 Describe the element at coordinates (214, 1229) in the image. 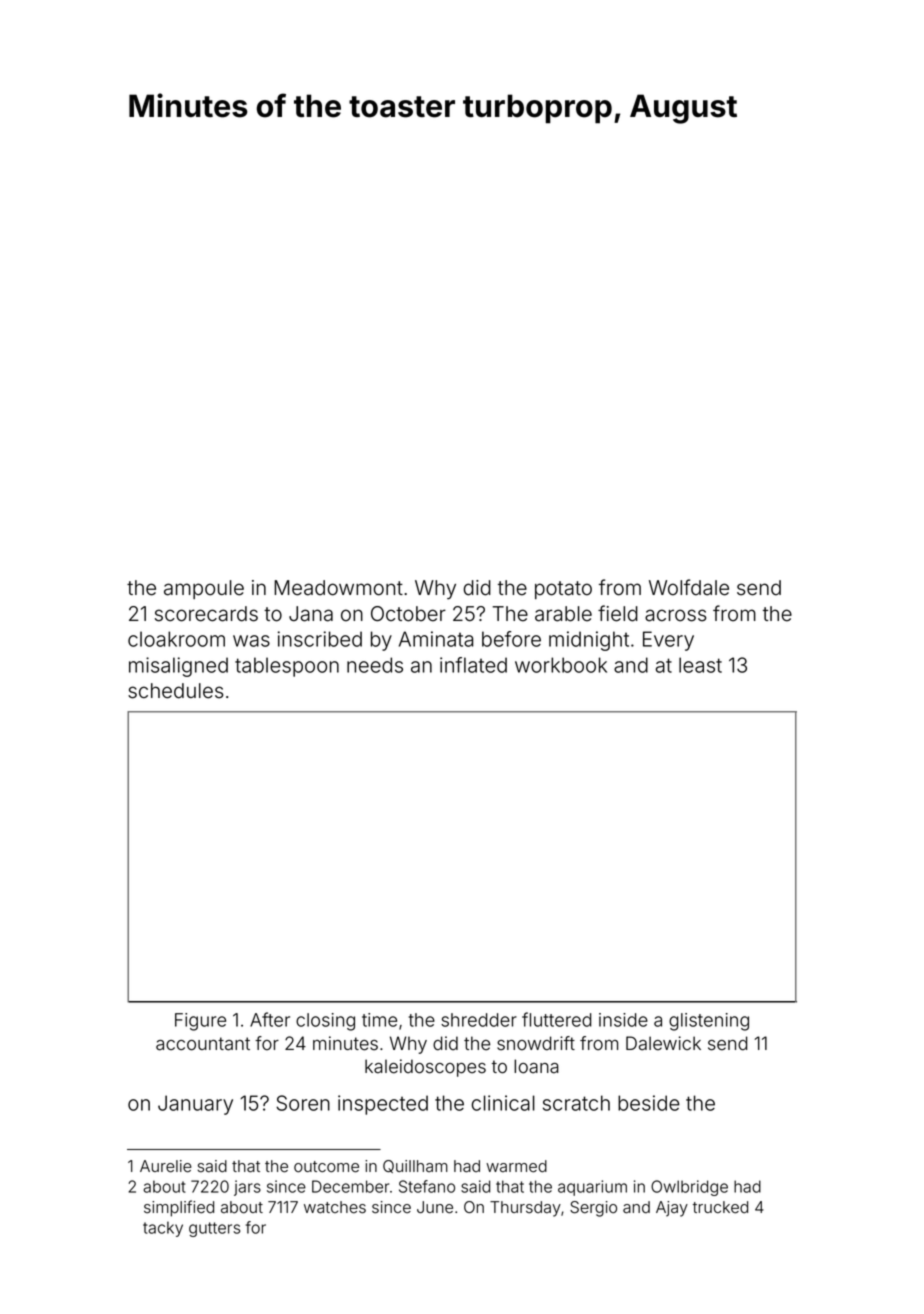

I see `gutters` at that location.
